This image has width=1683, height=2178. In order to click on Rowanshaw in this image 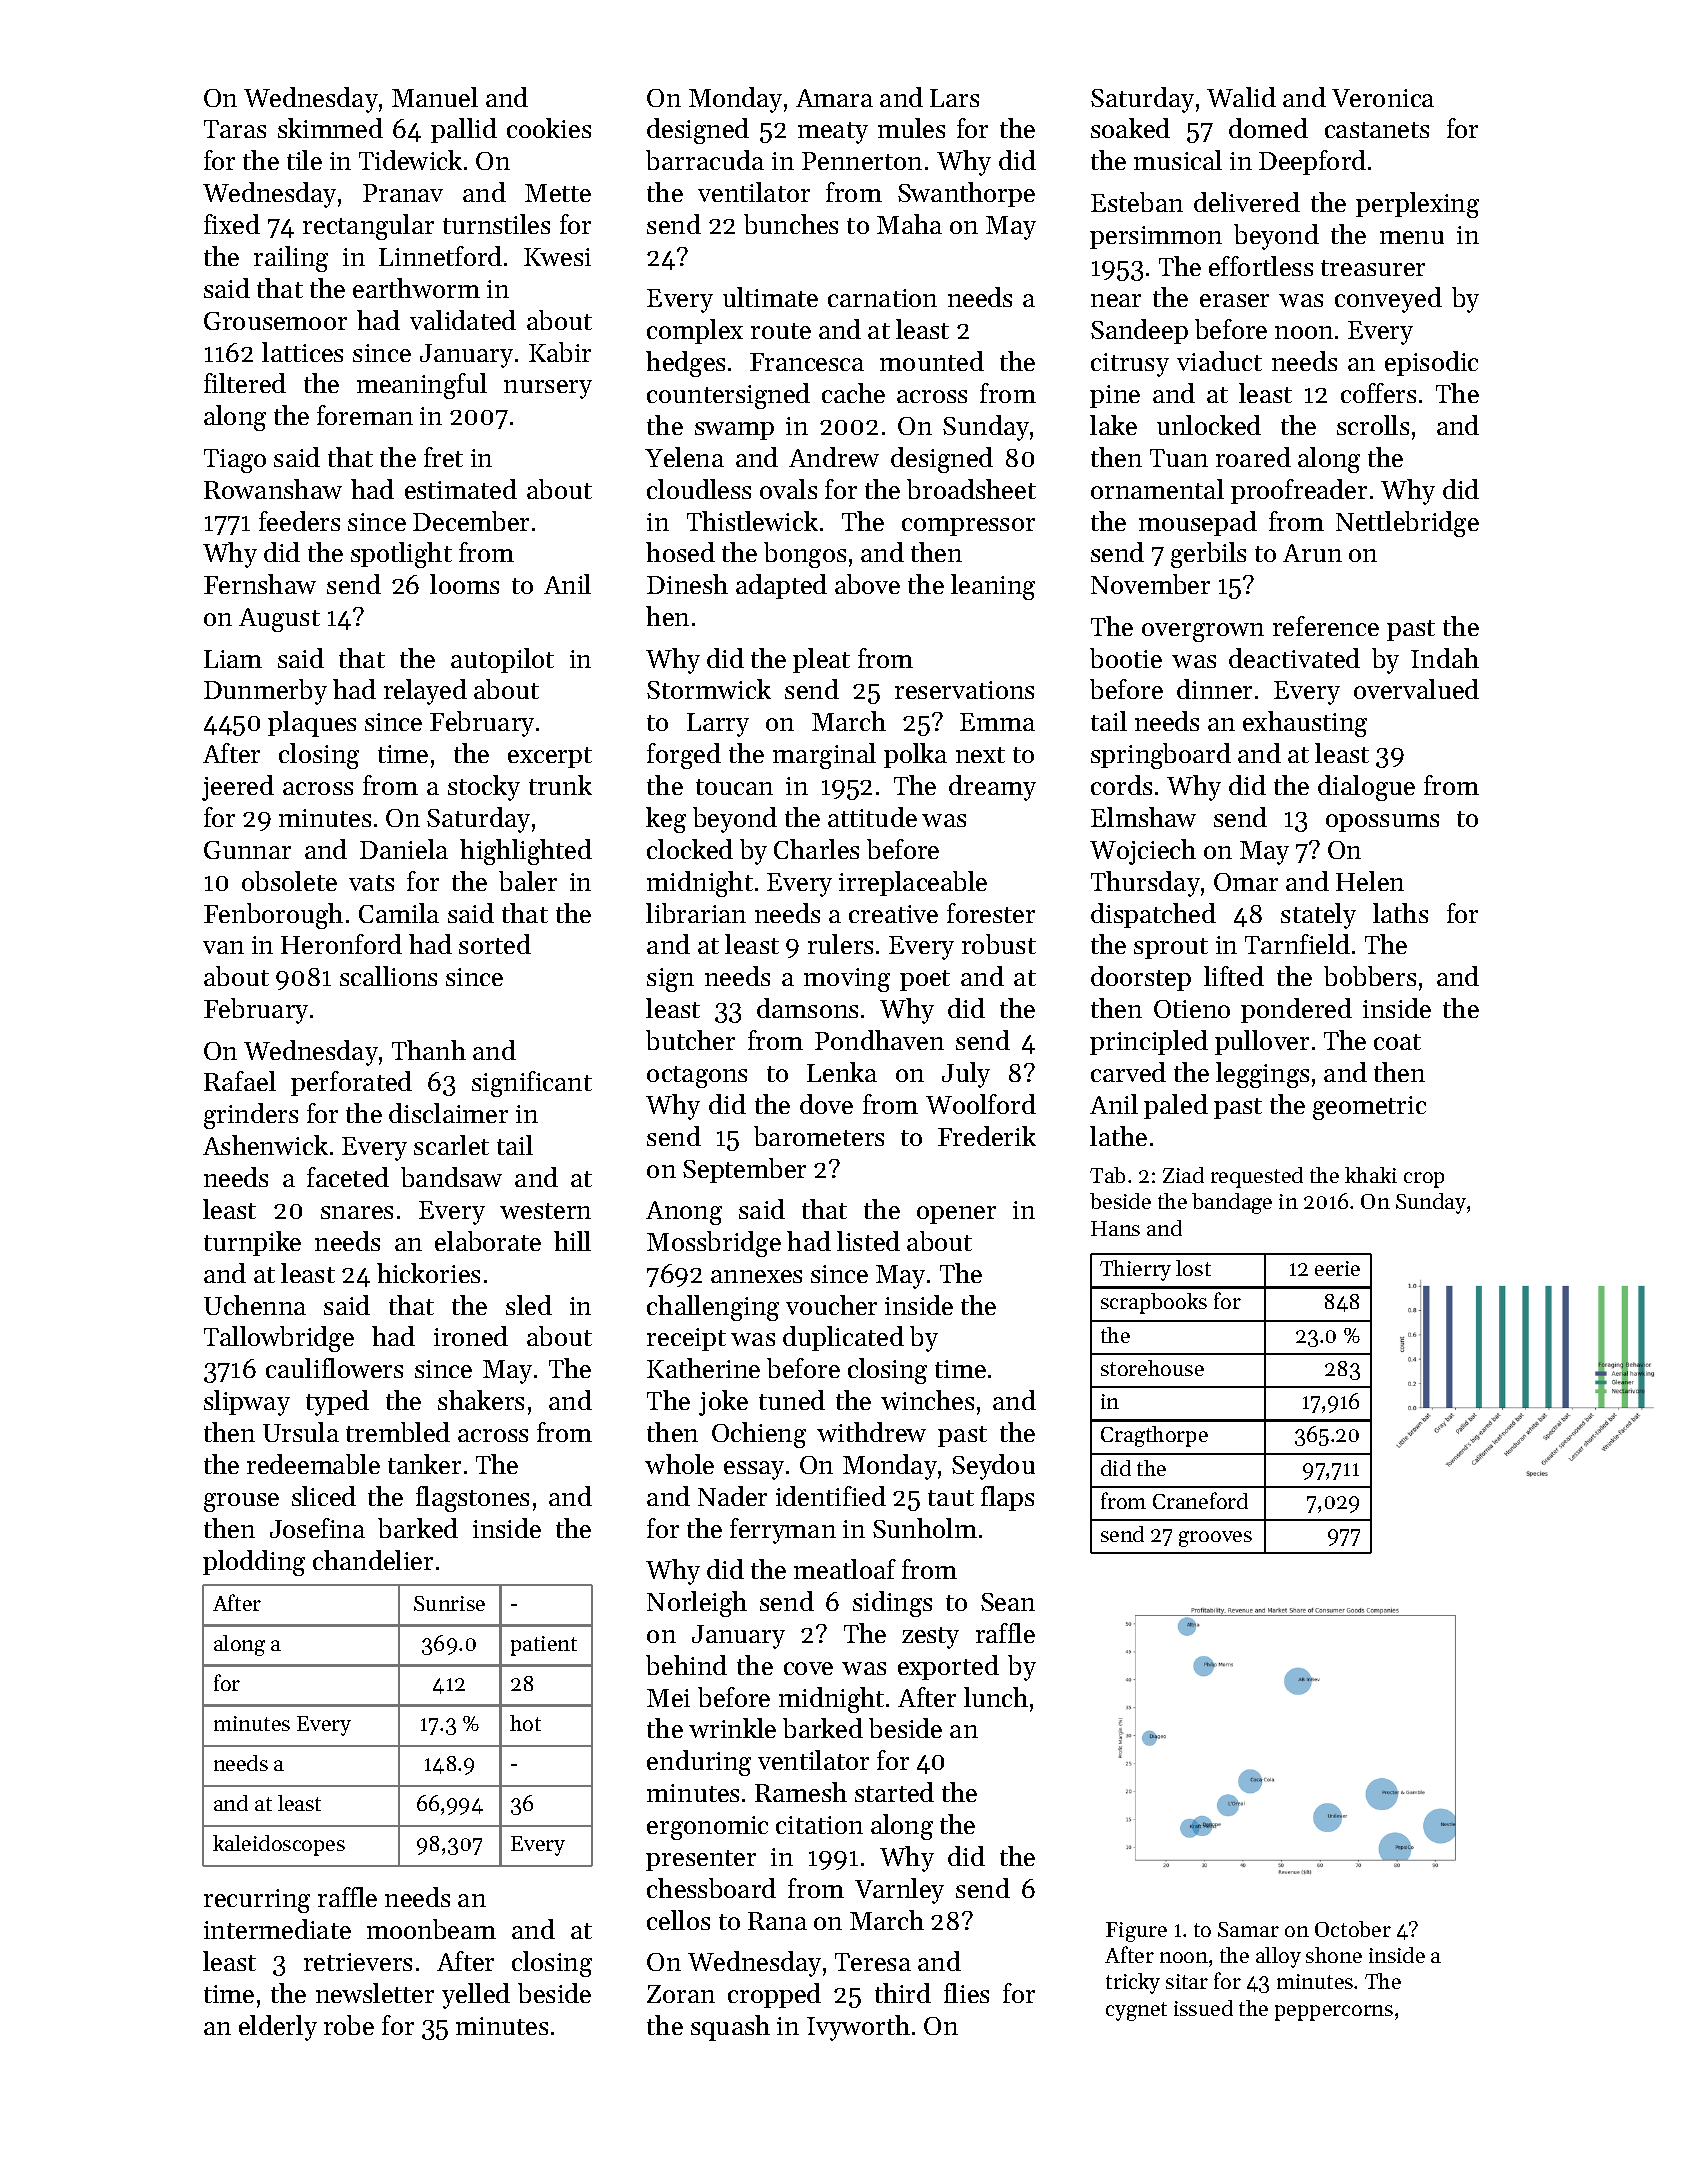, I will do `click(273, 489)`.
